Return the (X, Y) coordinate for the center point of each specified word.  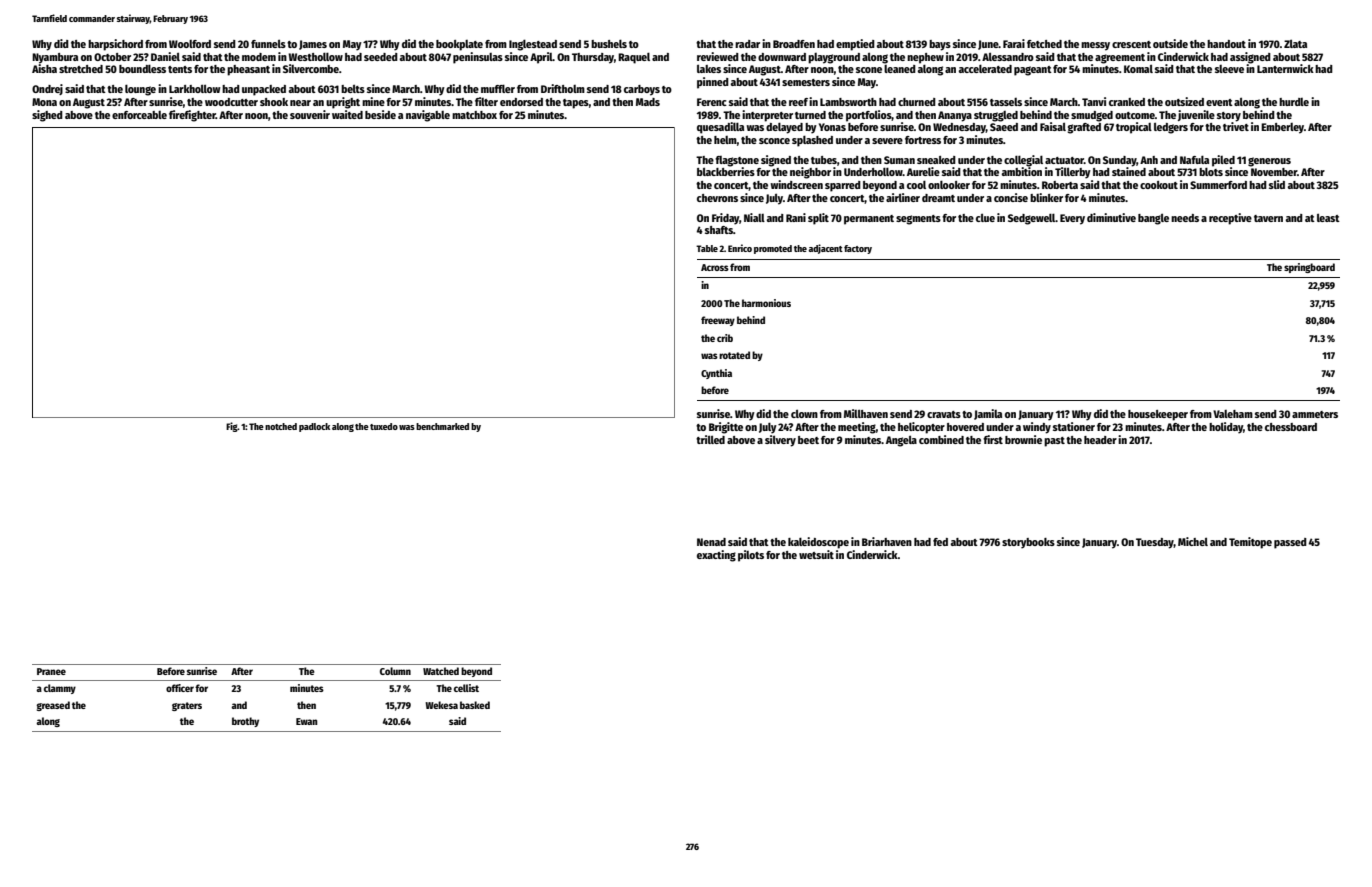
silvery (780, 441)
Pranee (51, 671)
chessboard (1291, 427)
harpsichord (115, 45)
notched (281, 426)
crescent (1131, 44)
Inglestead (533, 45)
